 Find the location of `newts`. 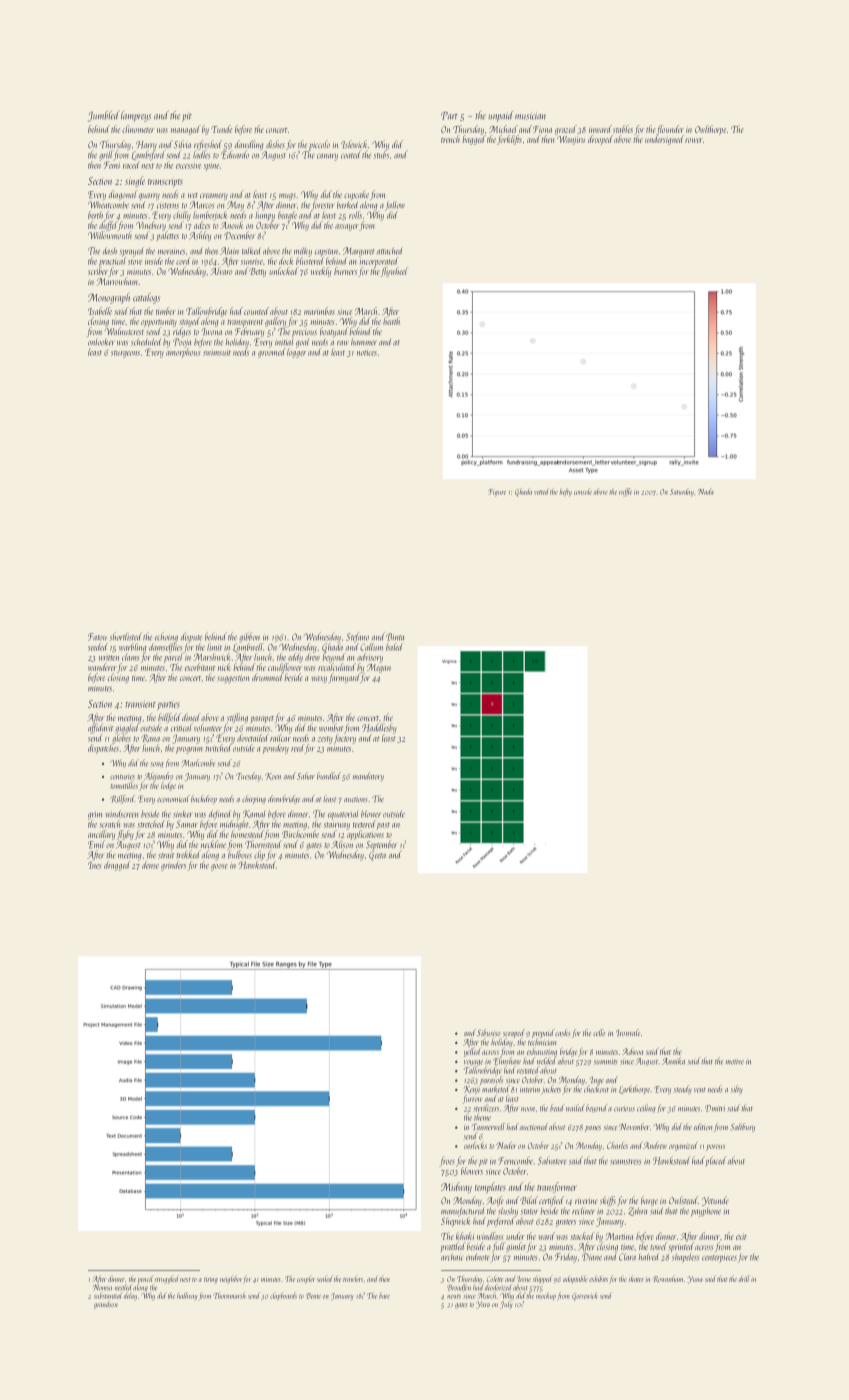

newts is located at coordinates (454, 1296).
